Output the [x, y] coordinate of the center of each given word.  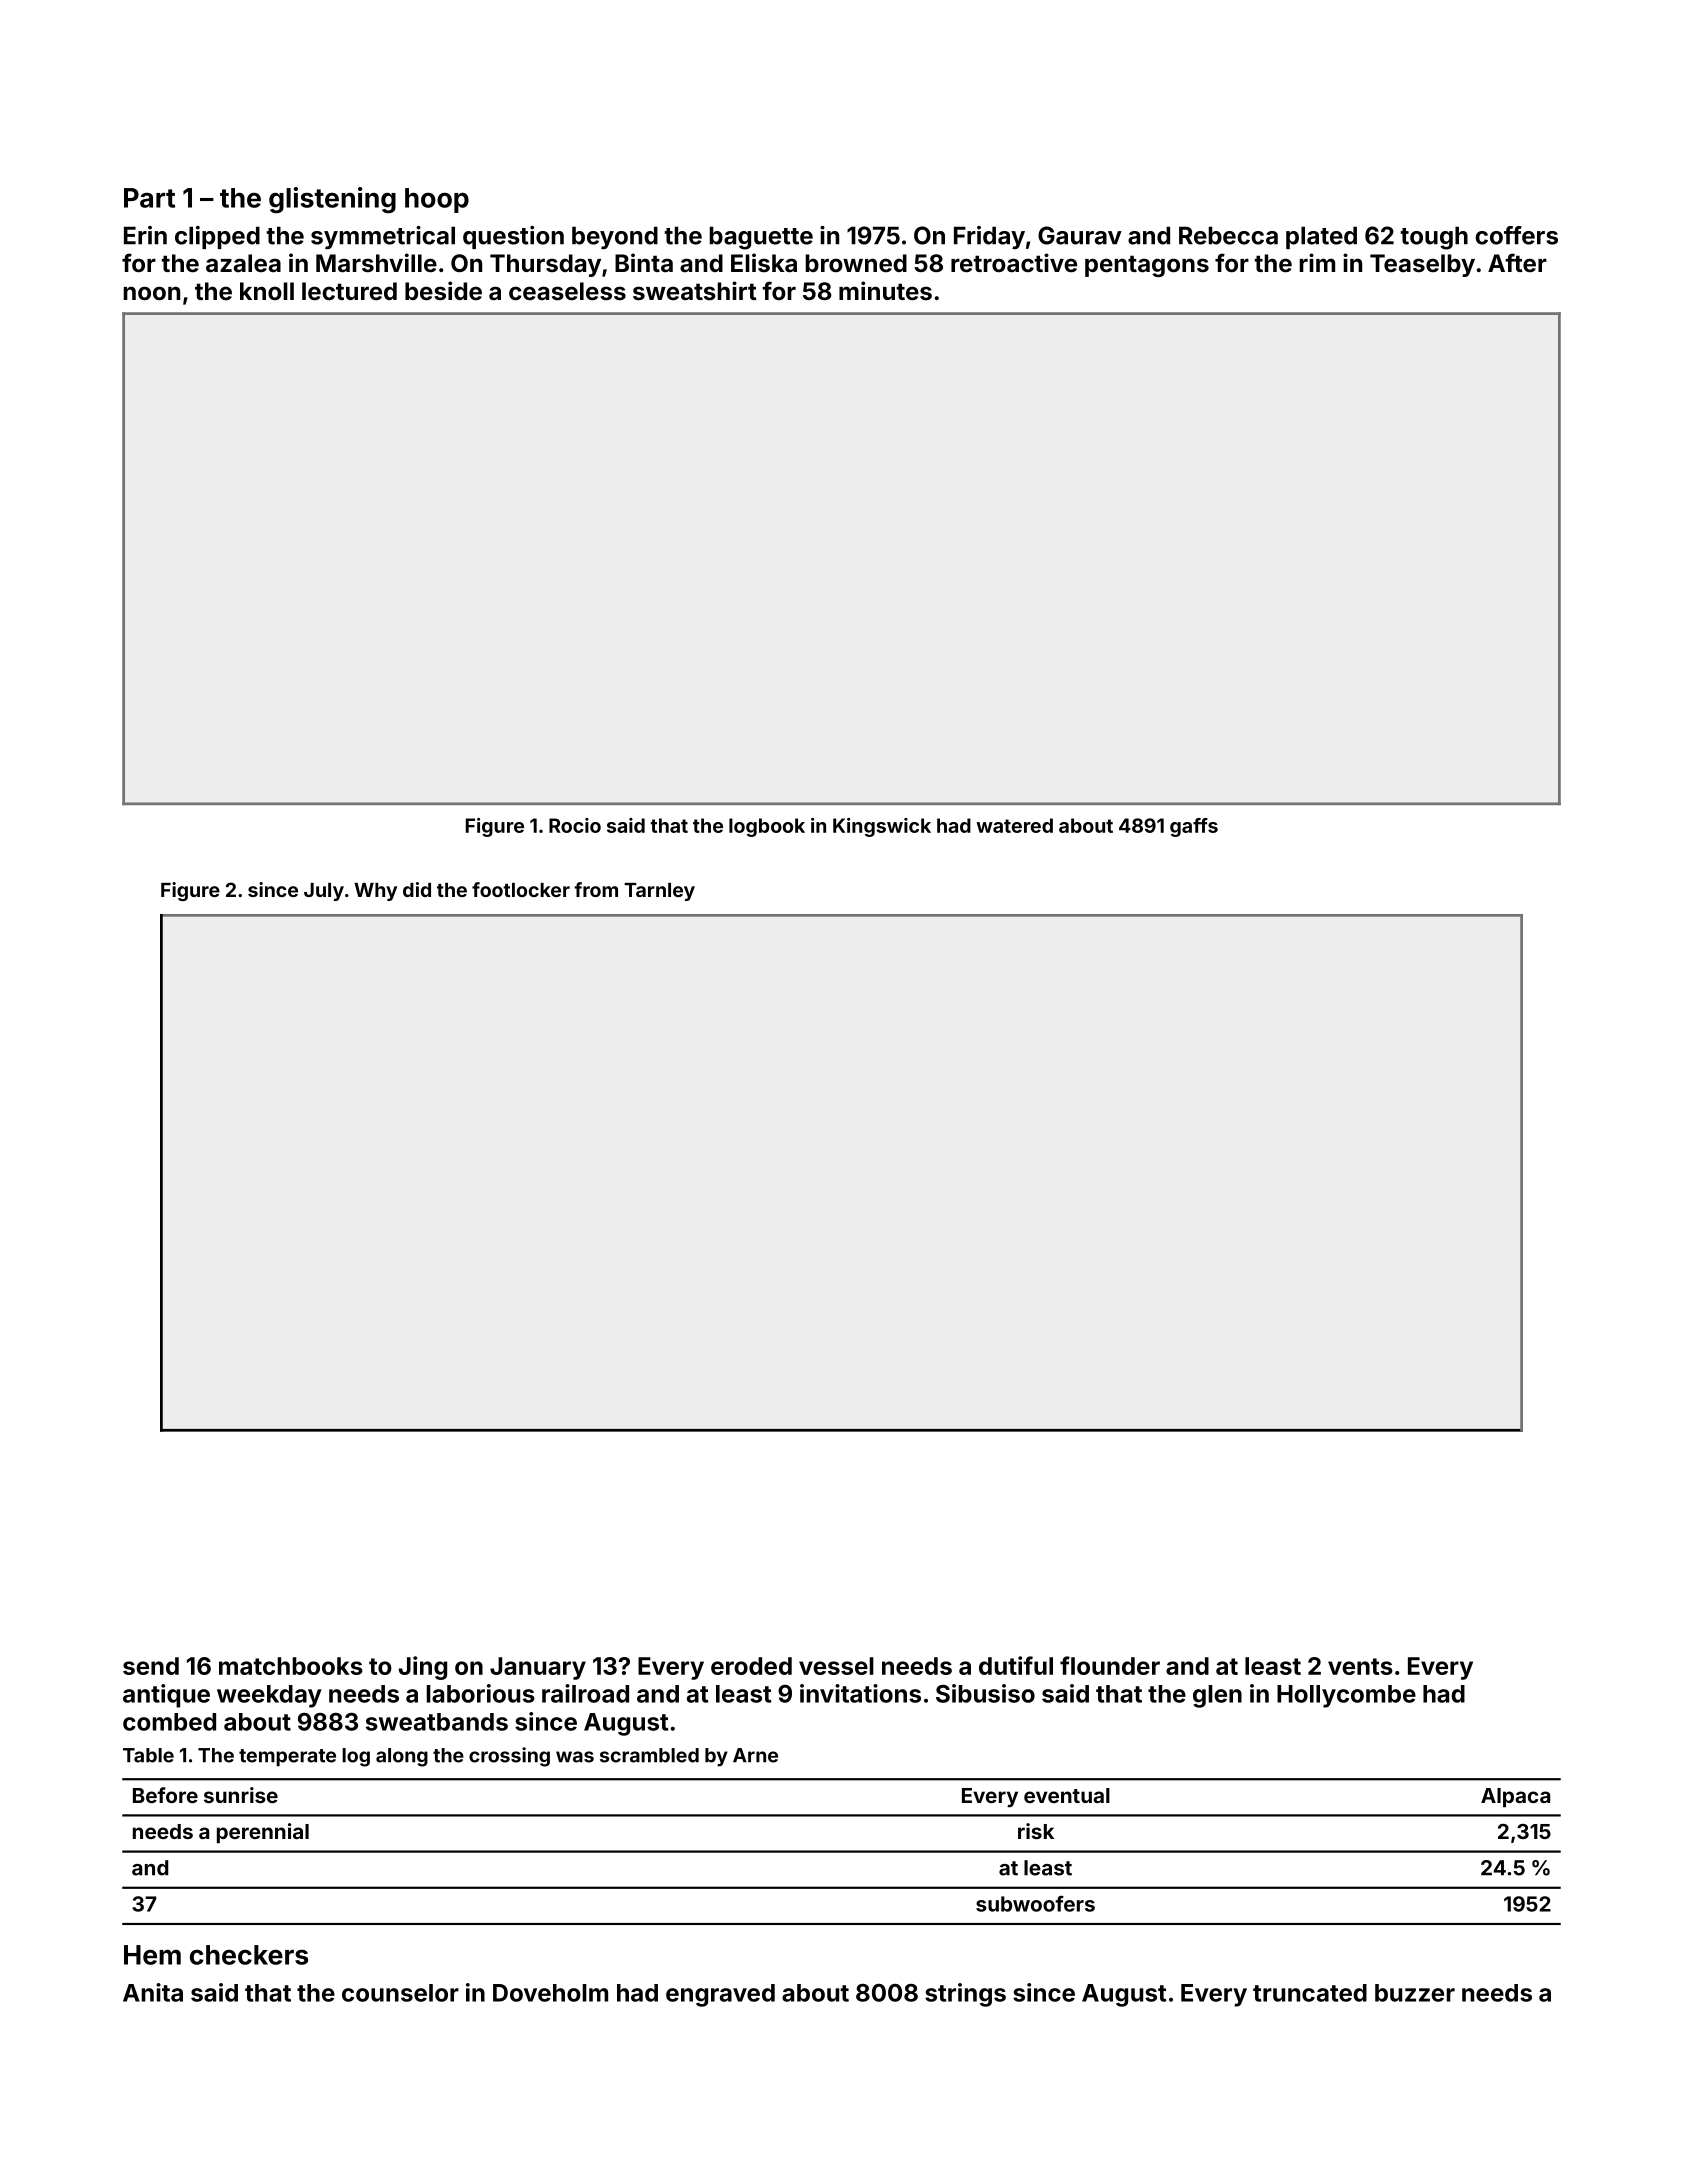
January [538, 1668]
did [417, 889]
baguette [761, 238]
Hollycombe [1346, 1696]
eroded [751, 1666]
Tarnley [659, 892]
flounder [1110, 1665]
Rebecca [1228, 235]
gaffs [1194, 827]
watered [1014, 825]
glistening [332, 200]
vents [1360, 1666]
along [402, 1757]
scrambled [649, 1755]
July [324, 892]
